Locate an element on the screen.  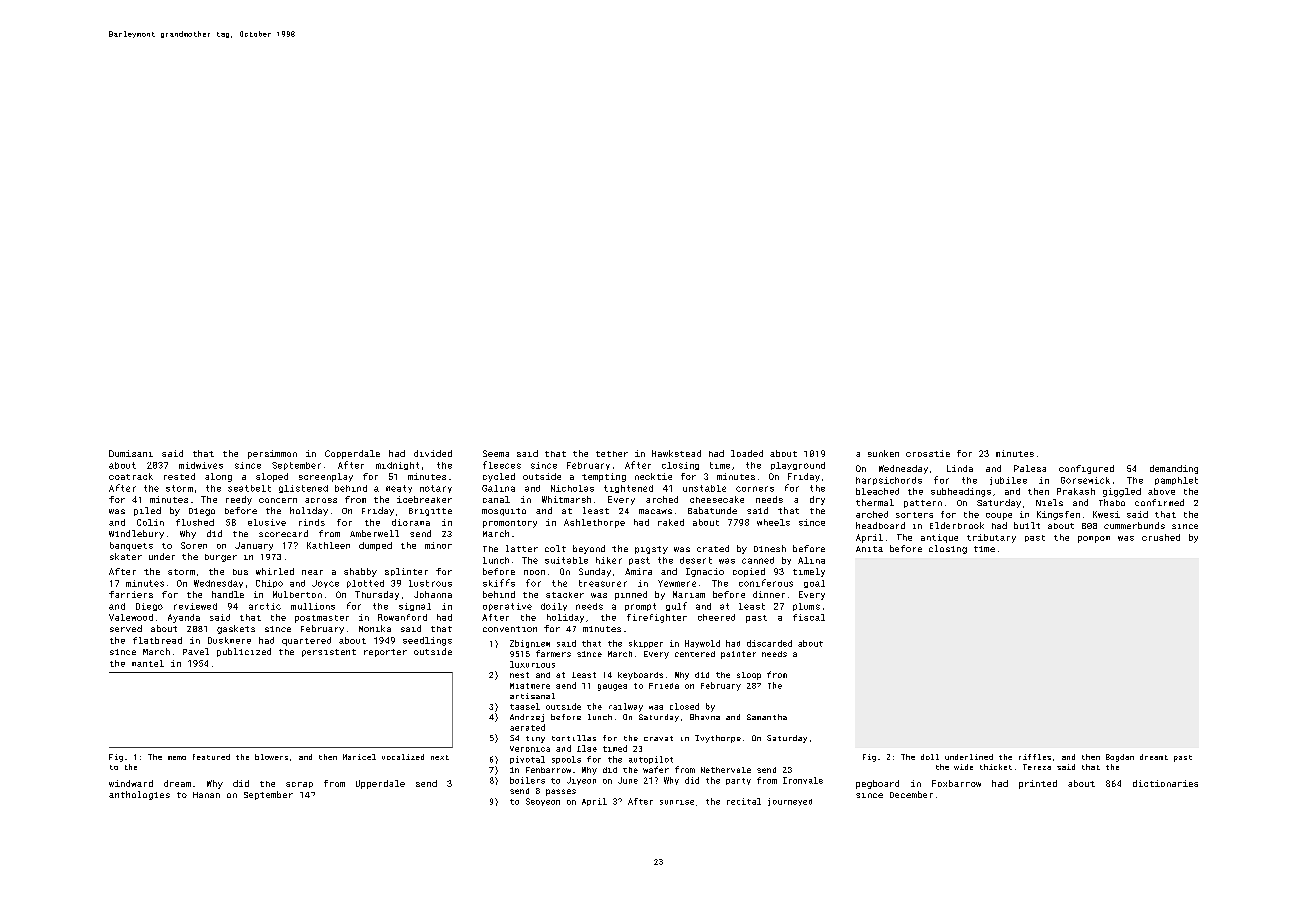
Seoyeon is located at coordinates (543, 802).
